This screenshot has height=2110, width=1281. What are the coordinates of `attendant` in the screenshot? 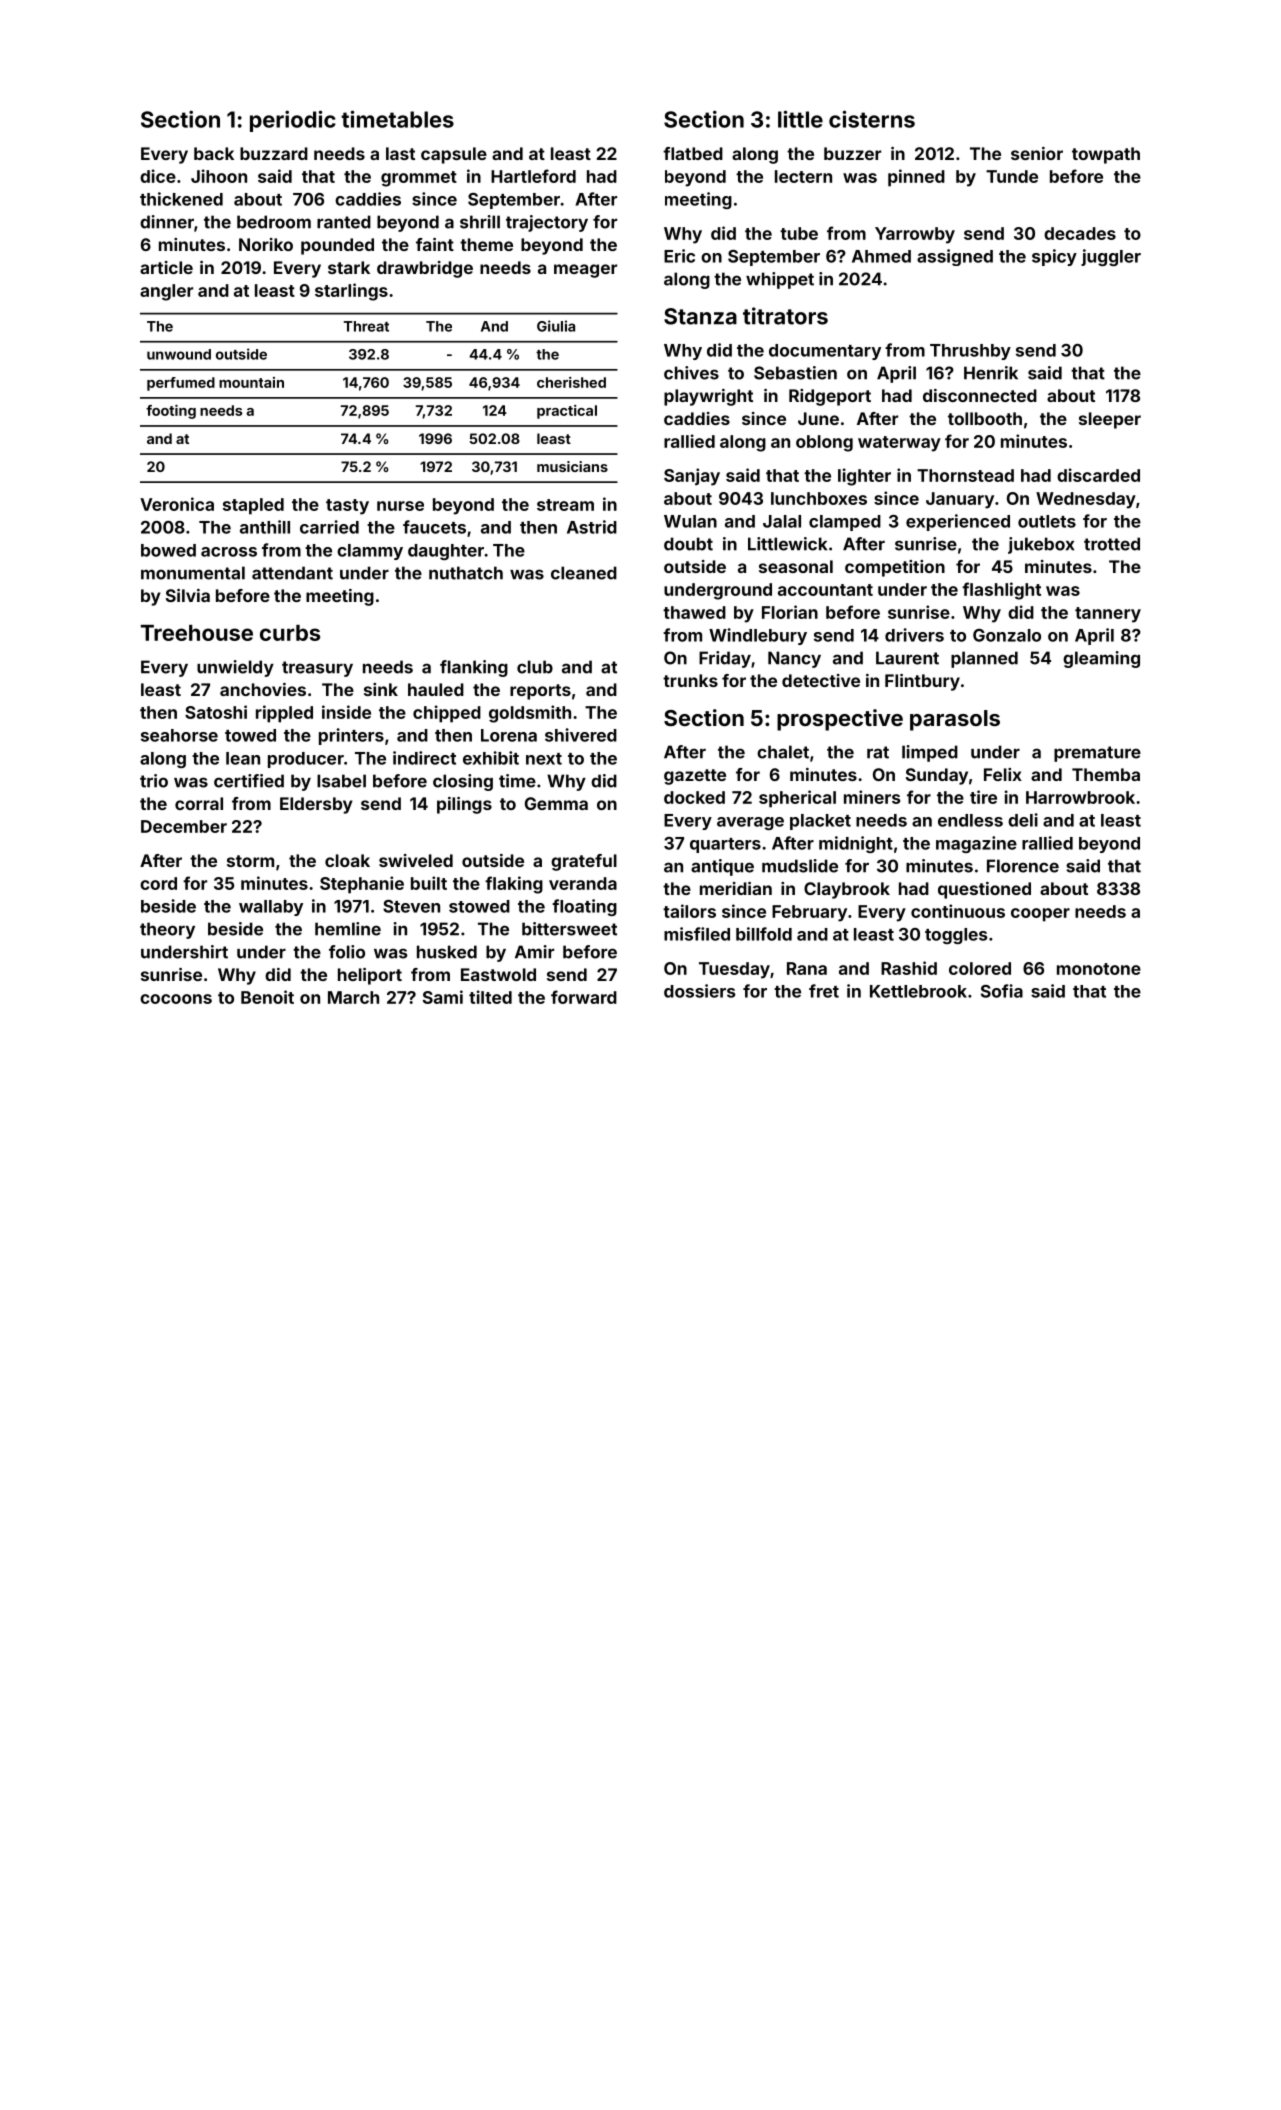 It's located at (292, 573).
